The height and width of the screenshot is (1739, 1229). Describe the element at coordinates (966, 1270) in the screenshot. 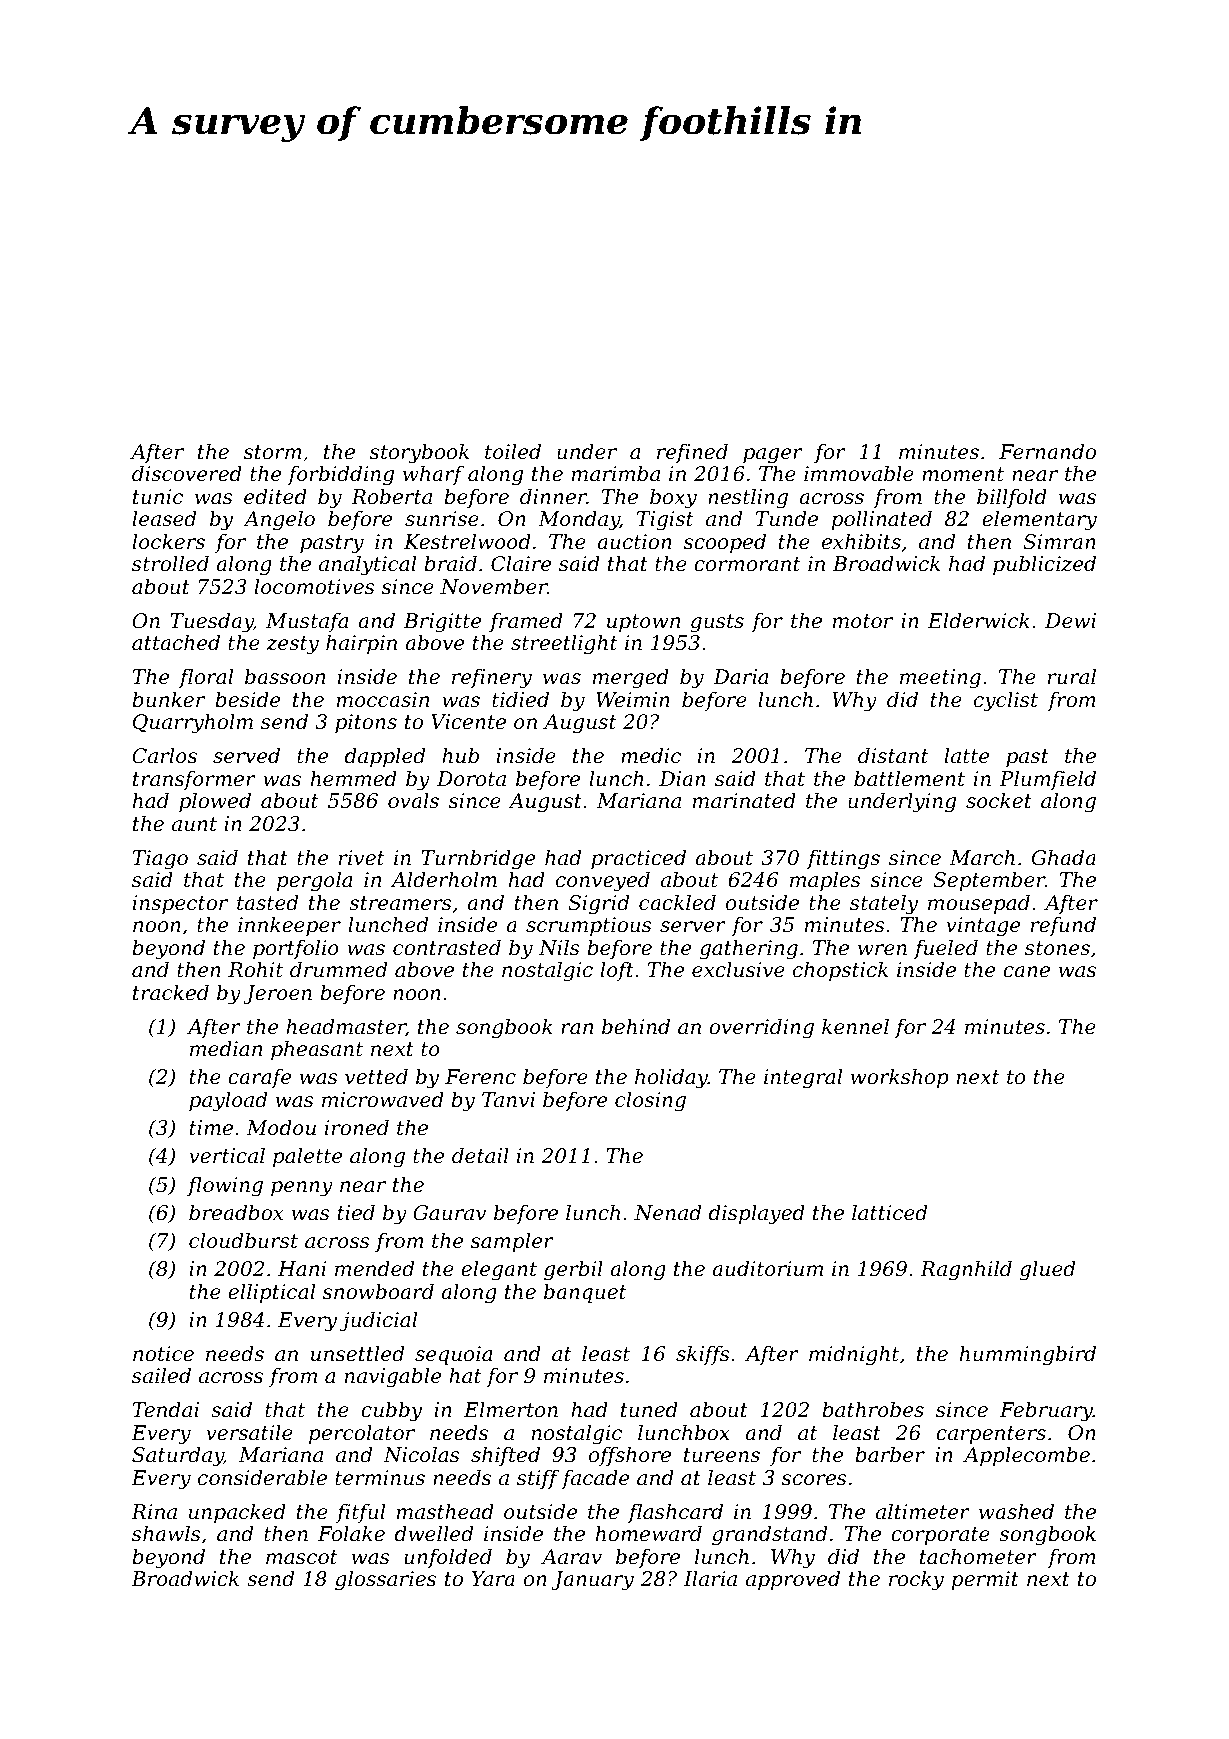

I see `Ragnhild` at that location.
